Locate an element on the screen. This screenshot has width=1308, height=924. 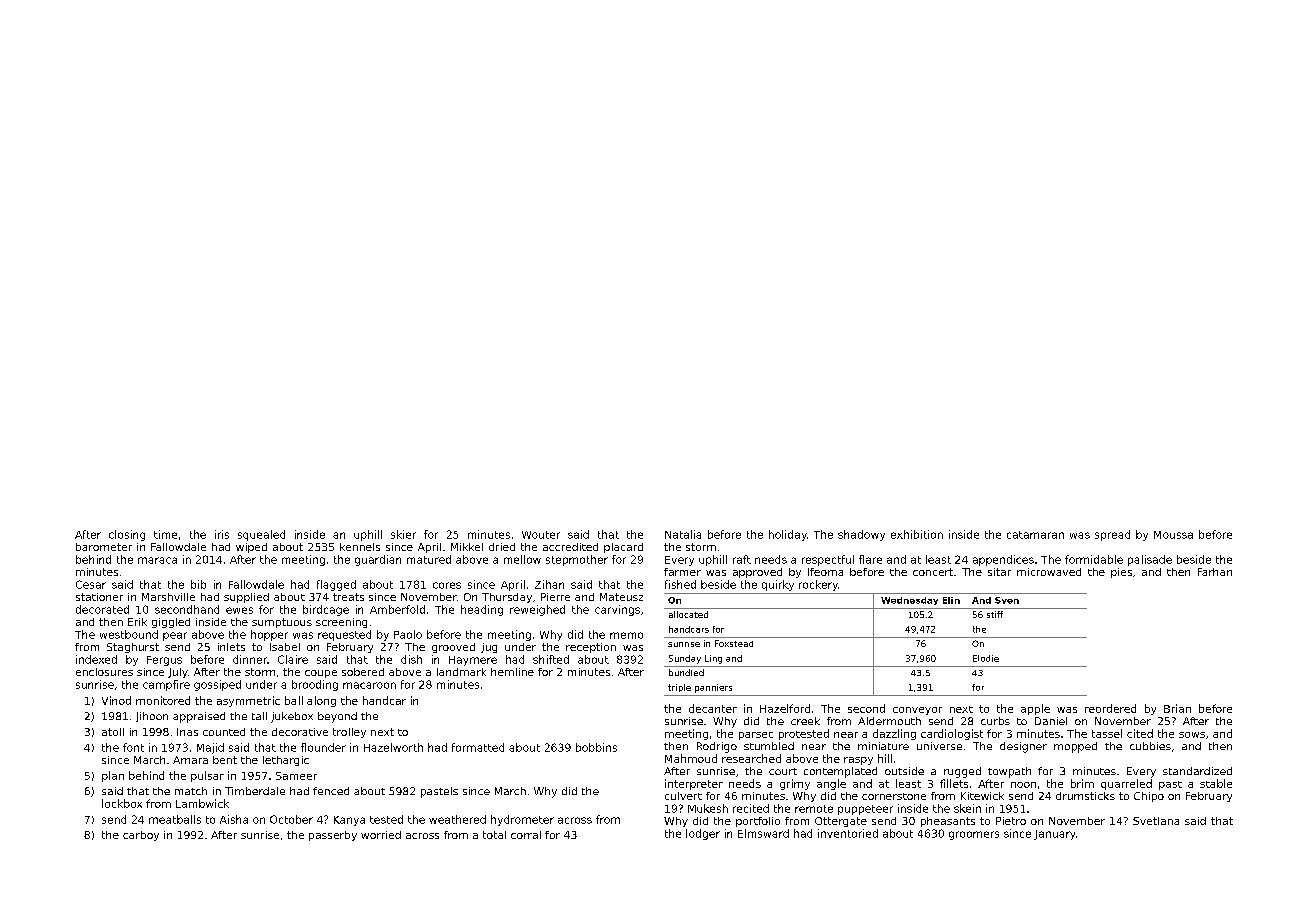
concert is located at coordinates (933, 572).
